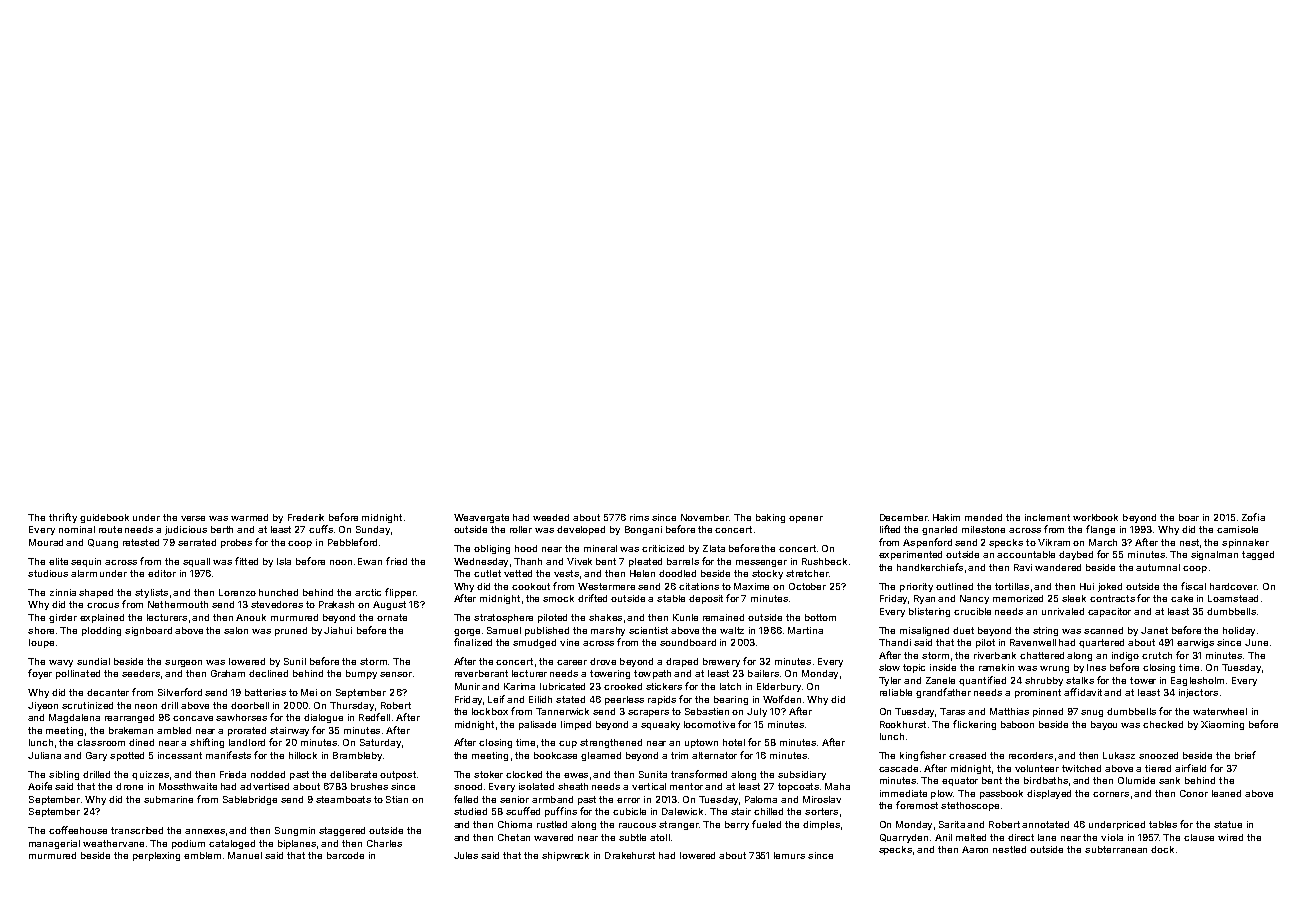 This screenshot has height=924, width=1308. Describe the element at coordinates (1253, 517) in the screenshot. I see `Zofia` at that location.
